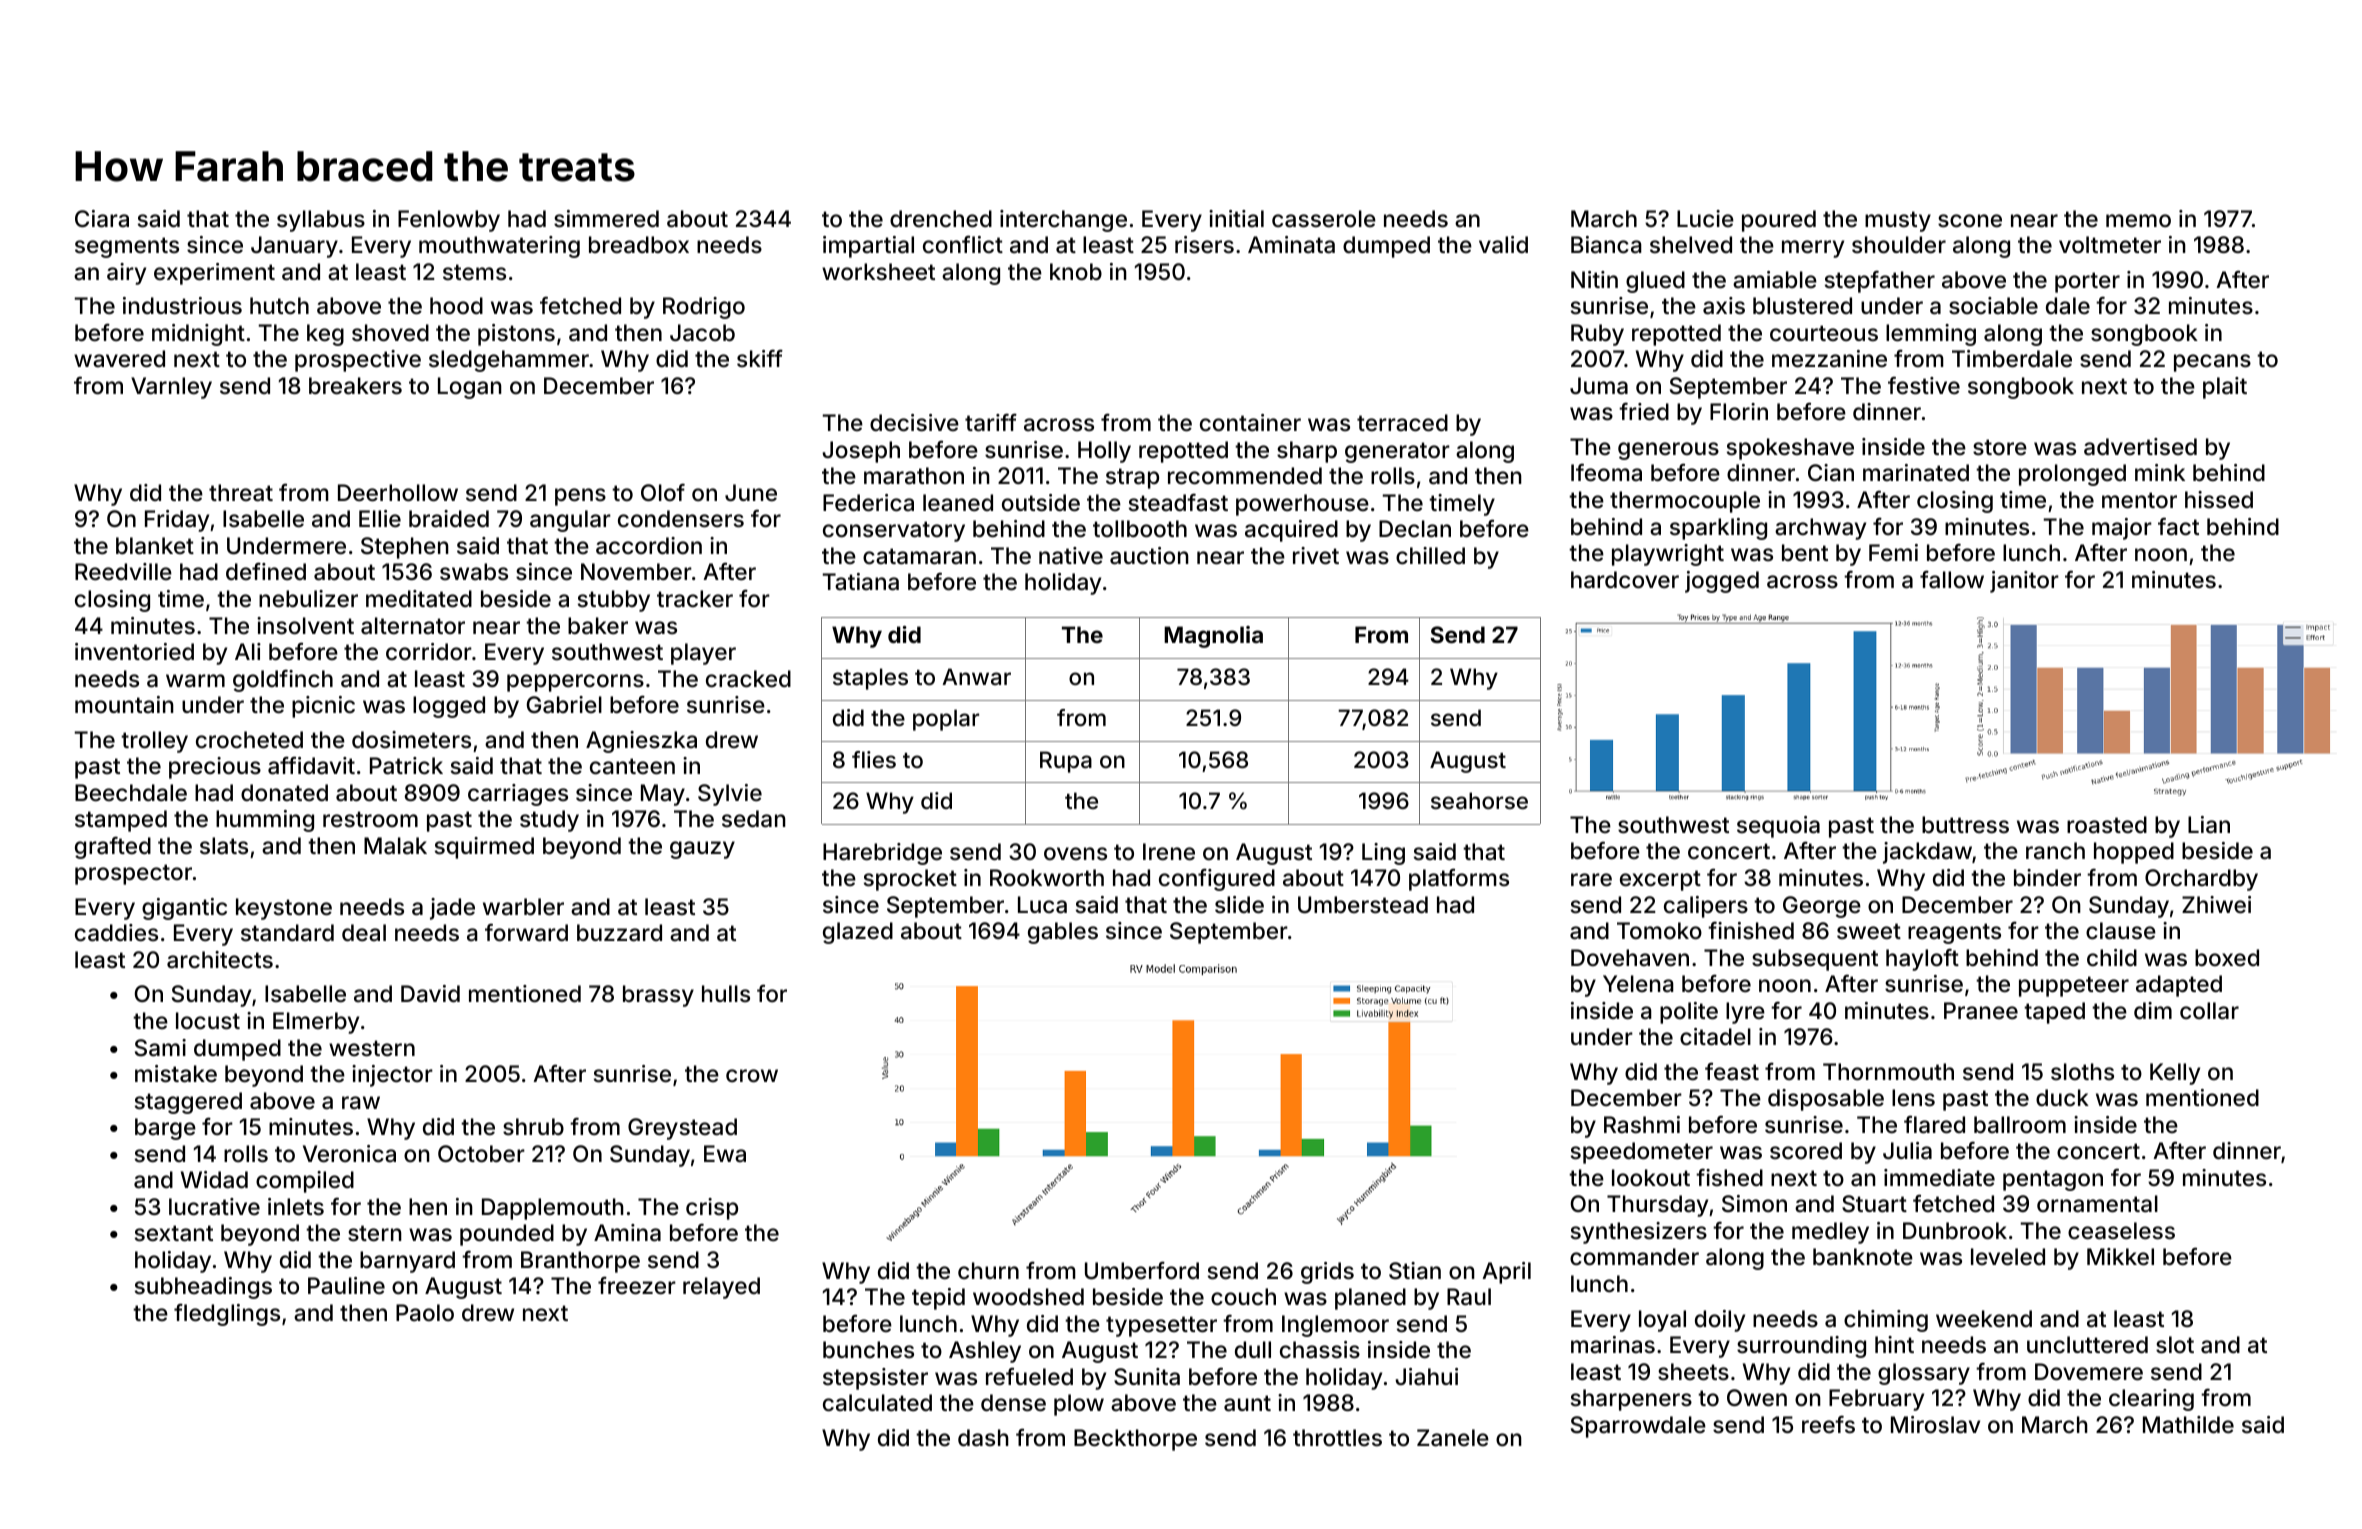 Image resolution: width=2362 pixels, height=1529 pixels. What do you see at coordinates (2225, 388) in the screenshot?
I see `plait` at bounding box center [2225, 388].
